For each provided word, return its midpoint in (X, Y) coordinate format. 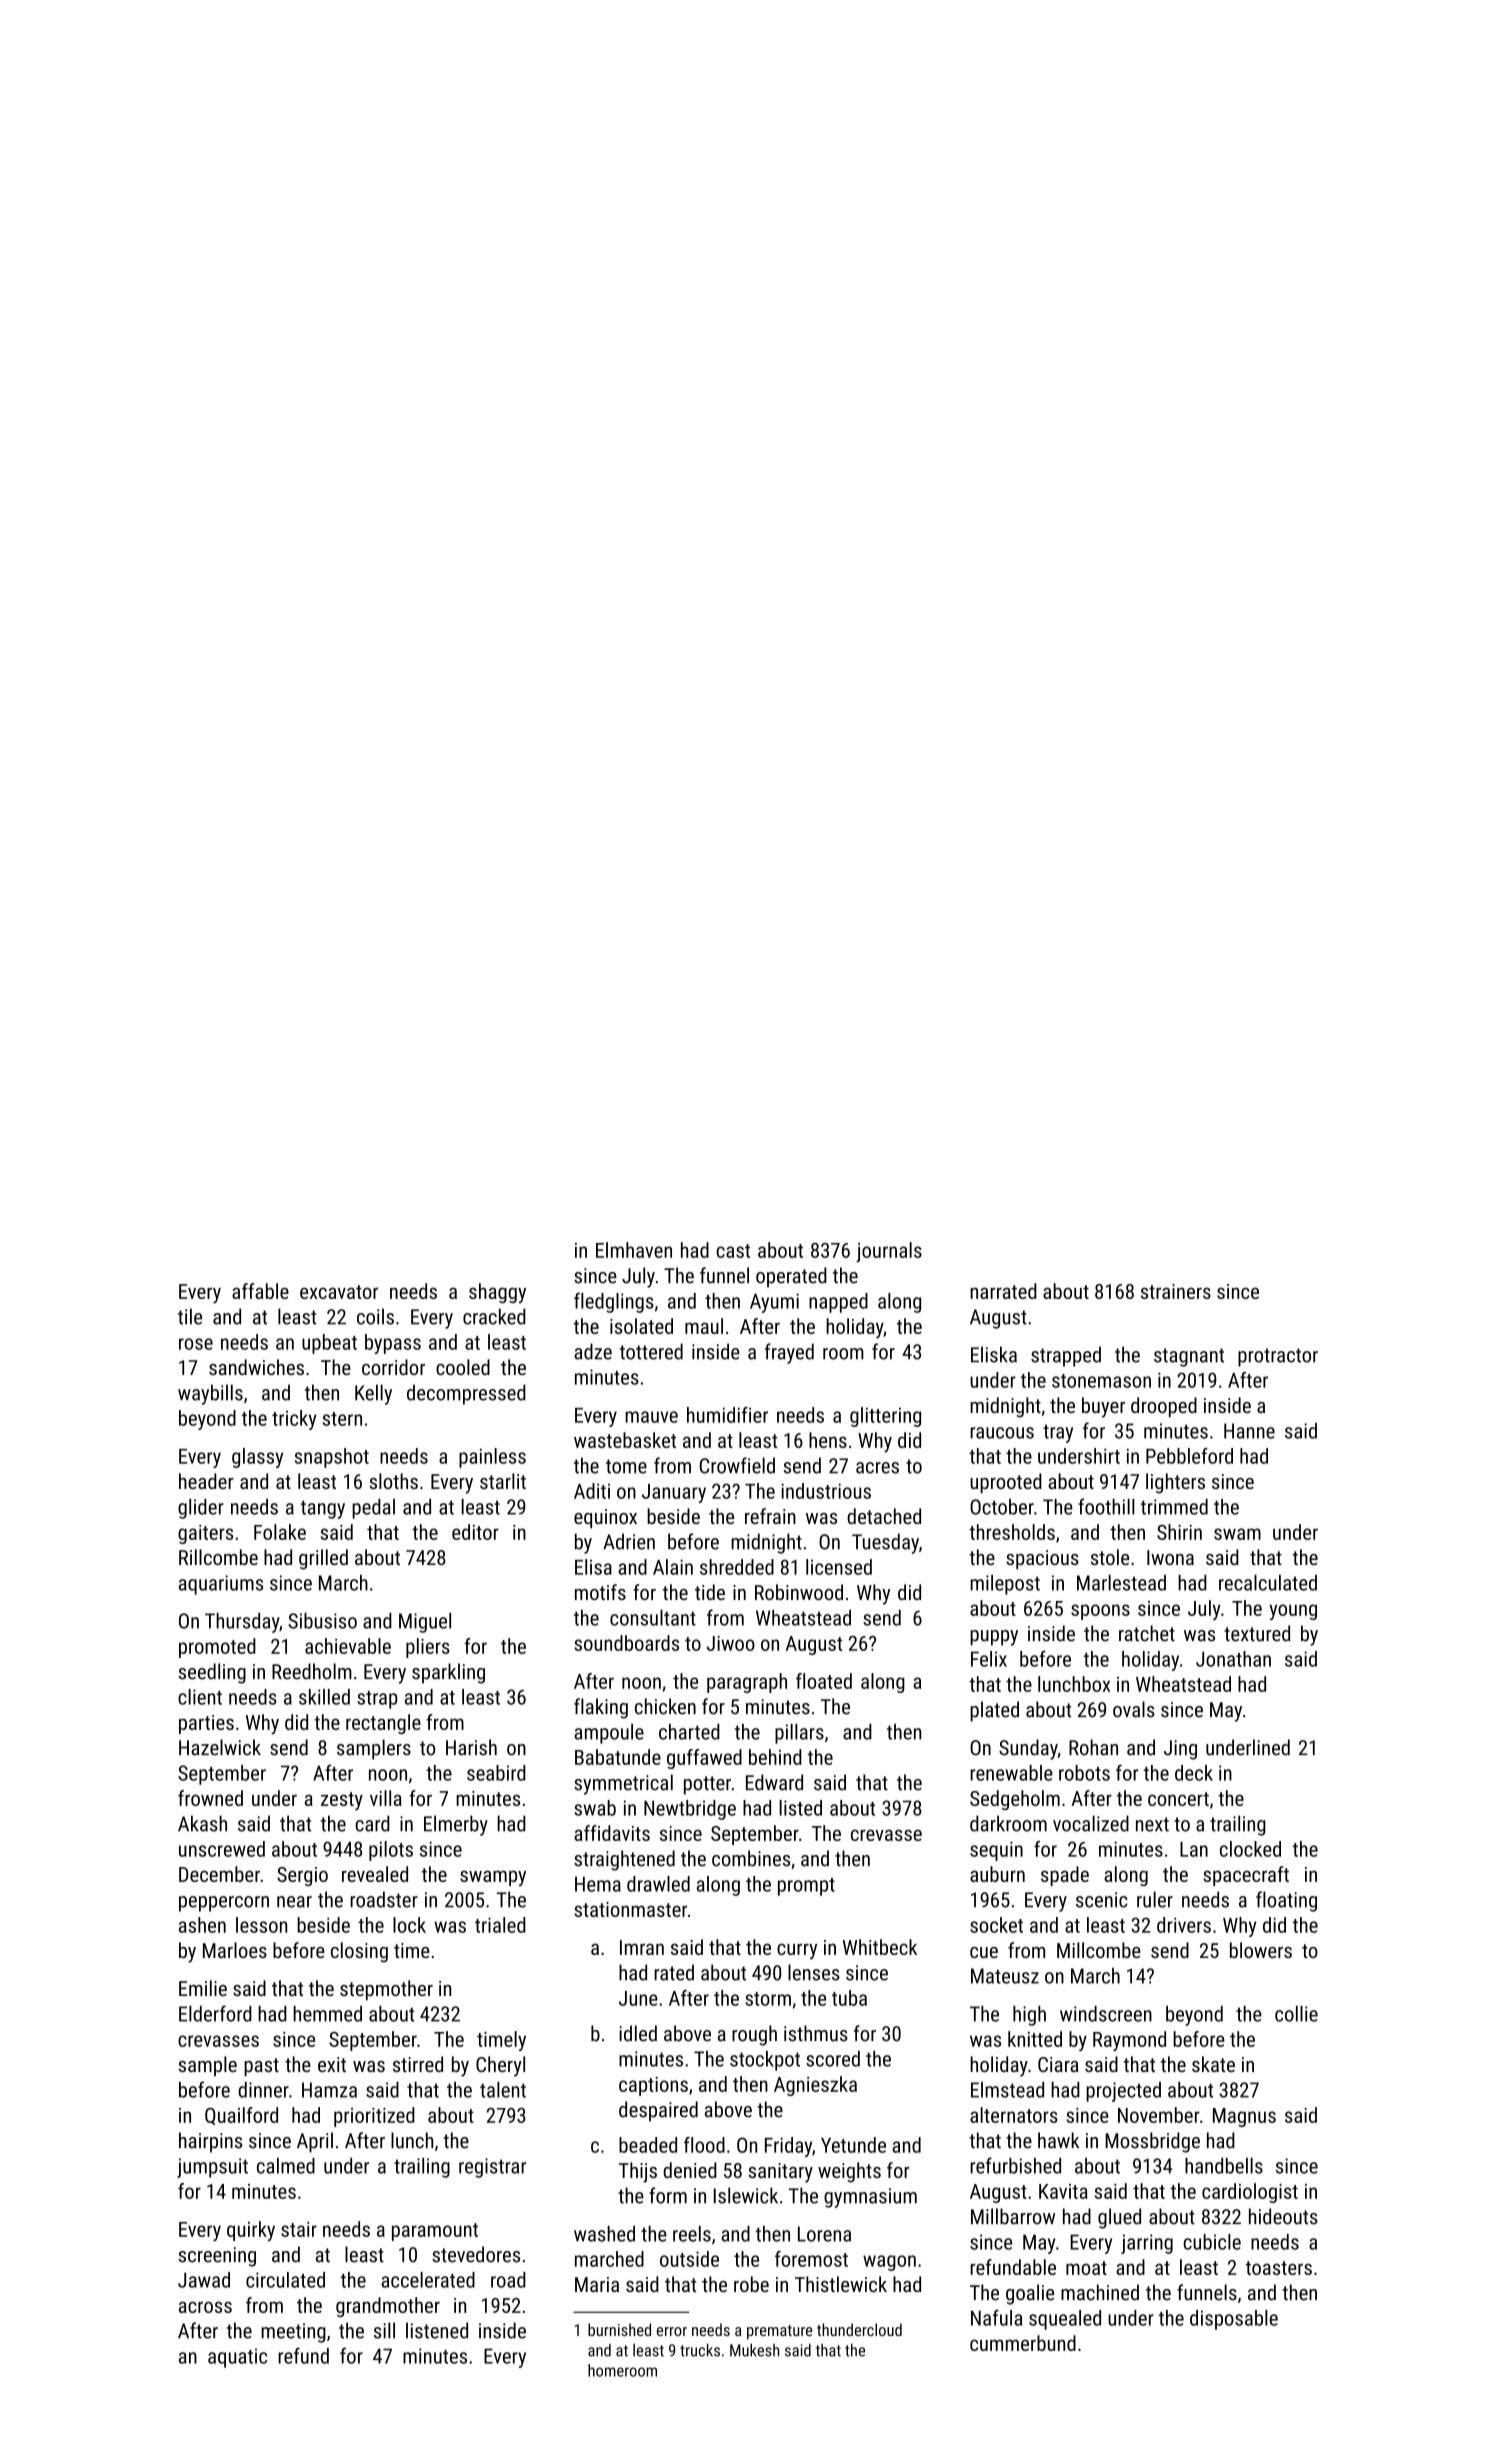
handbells (1224, 2166)
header (206, 1481)
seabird (496, 1773)
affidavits (612, 1833)
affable (260, 1291)
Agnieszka (815, 2086)
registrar (493, 2168)
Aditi (592, 1491)
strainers (1176, 1291)
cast (733, 1251)
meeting (293, 2333)
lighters (1175, 1483)
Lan (1194, 1849)
